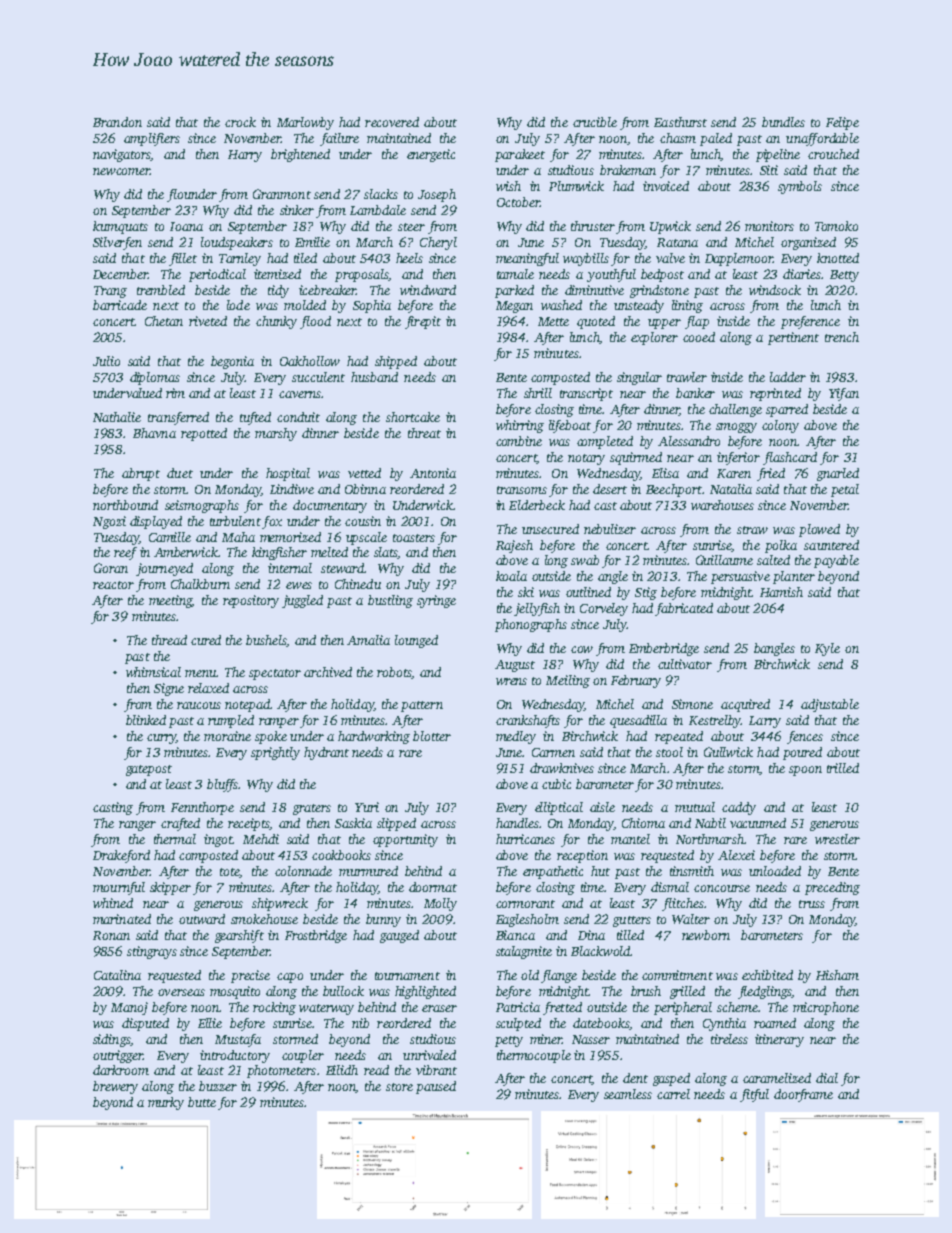  Describe the element at coordinates (264, 919) in the document. I see `smokehouse` at that location.
